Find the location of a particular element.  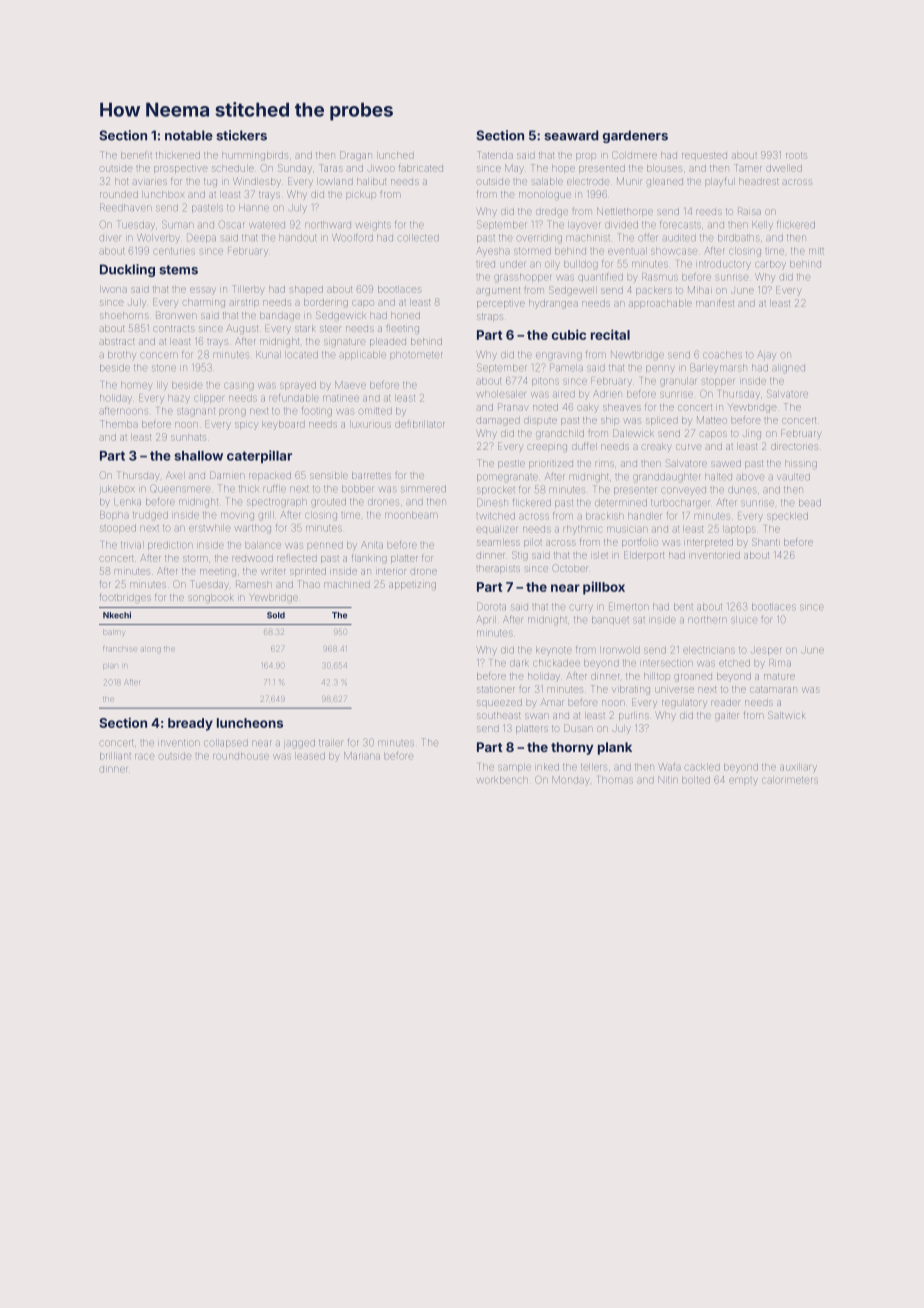

gardeners is located at coordinates (635, 136).
